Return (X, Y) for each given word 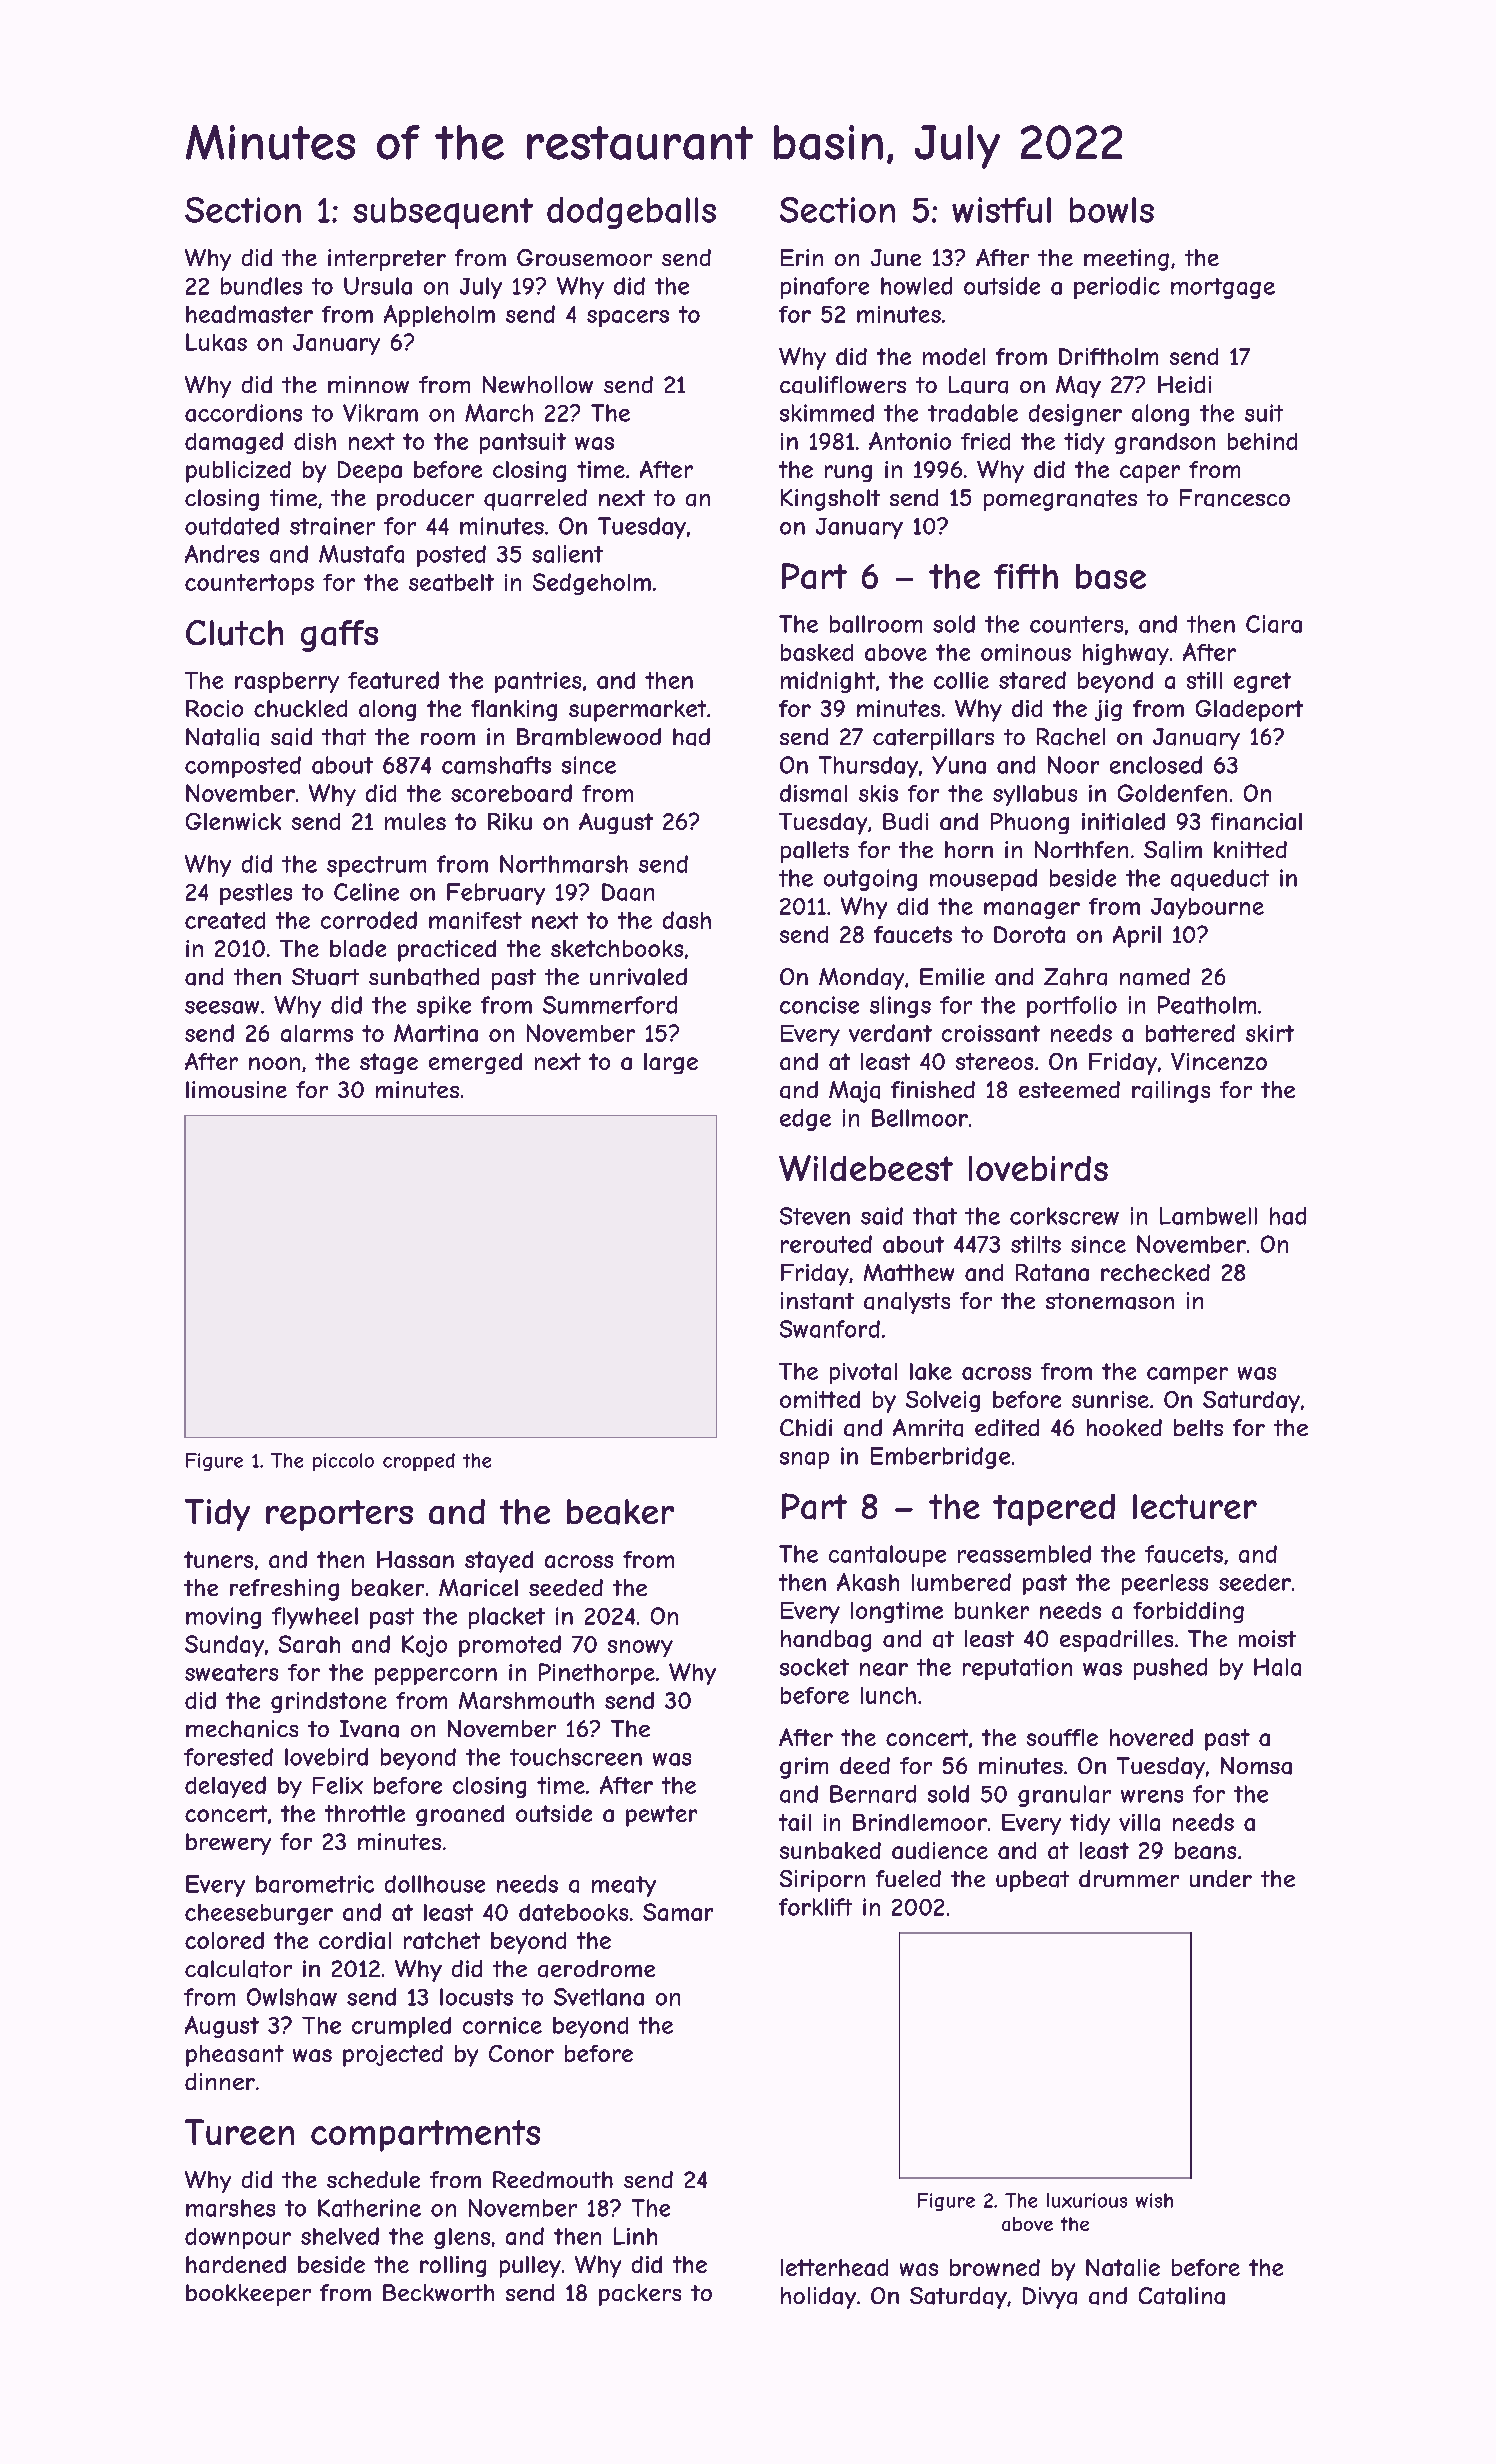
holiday (818, 2298)
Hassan (415, 1559)
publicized (238, 472)
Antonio (910, 441)
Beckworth (438, 2292)
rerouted (826, 1244)
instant (817, 1301)
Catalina (1182, 2296)
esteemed (1069, 1089)
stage (389, 1063)
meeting (1126, 260)
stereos (994, 1061)
